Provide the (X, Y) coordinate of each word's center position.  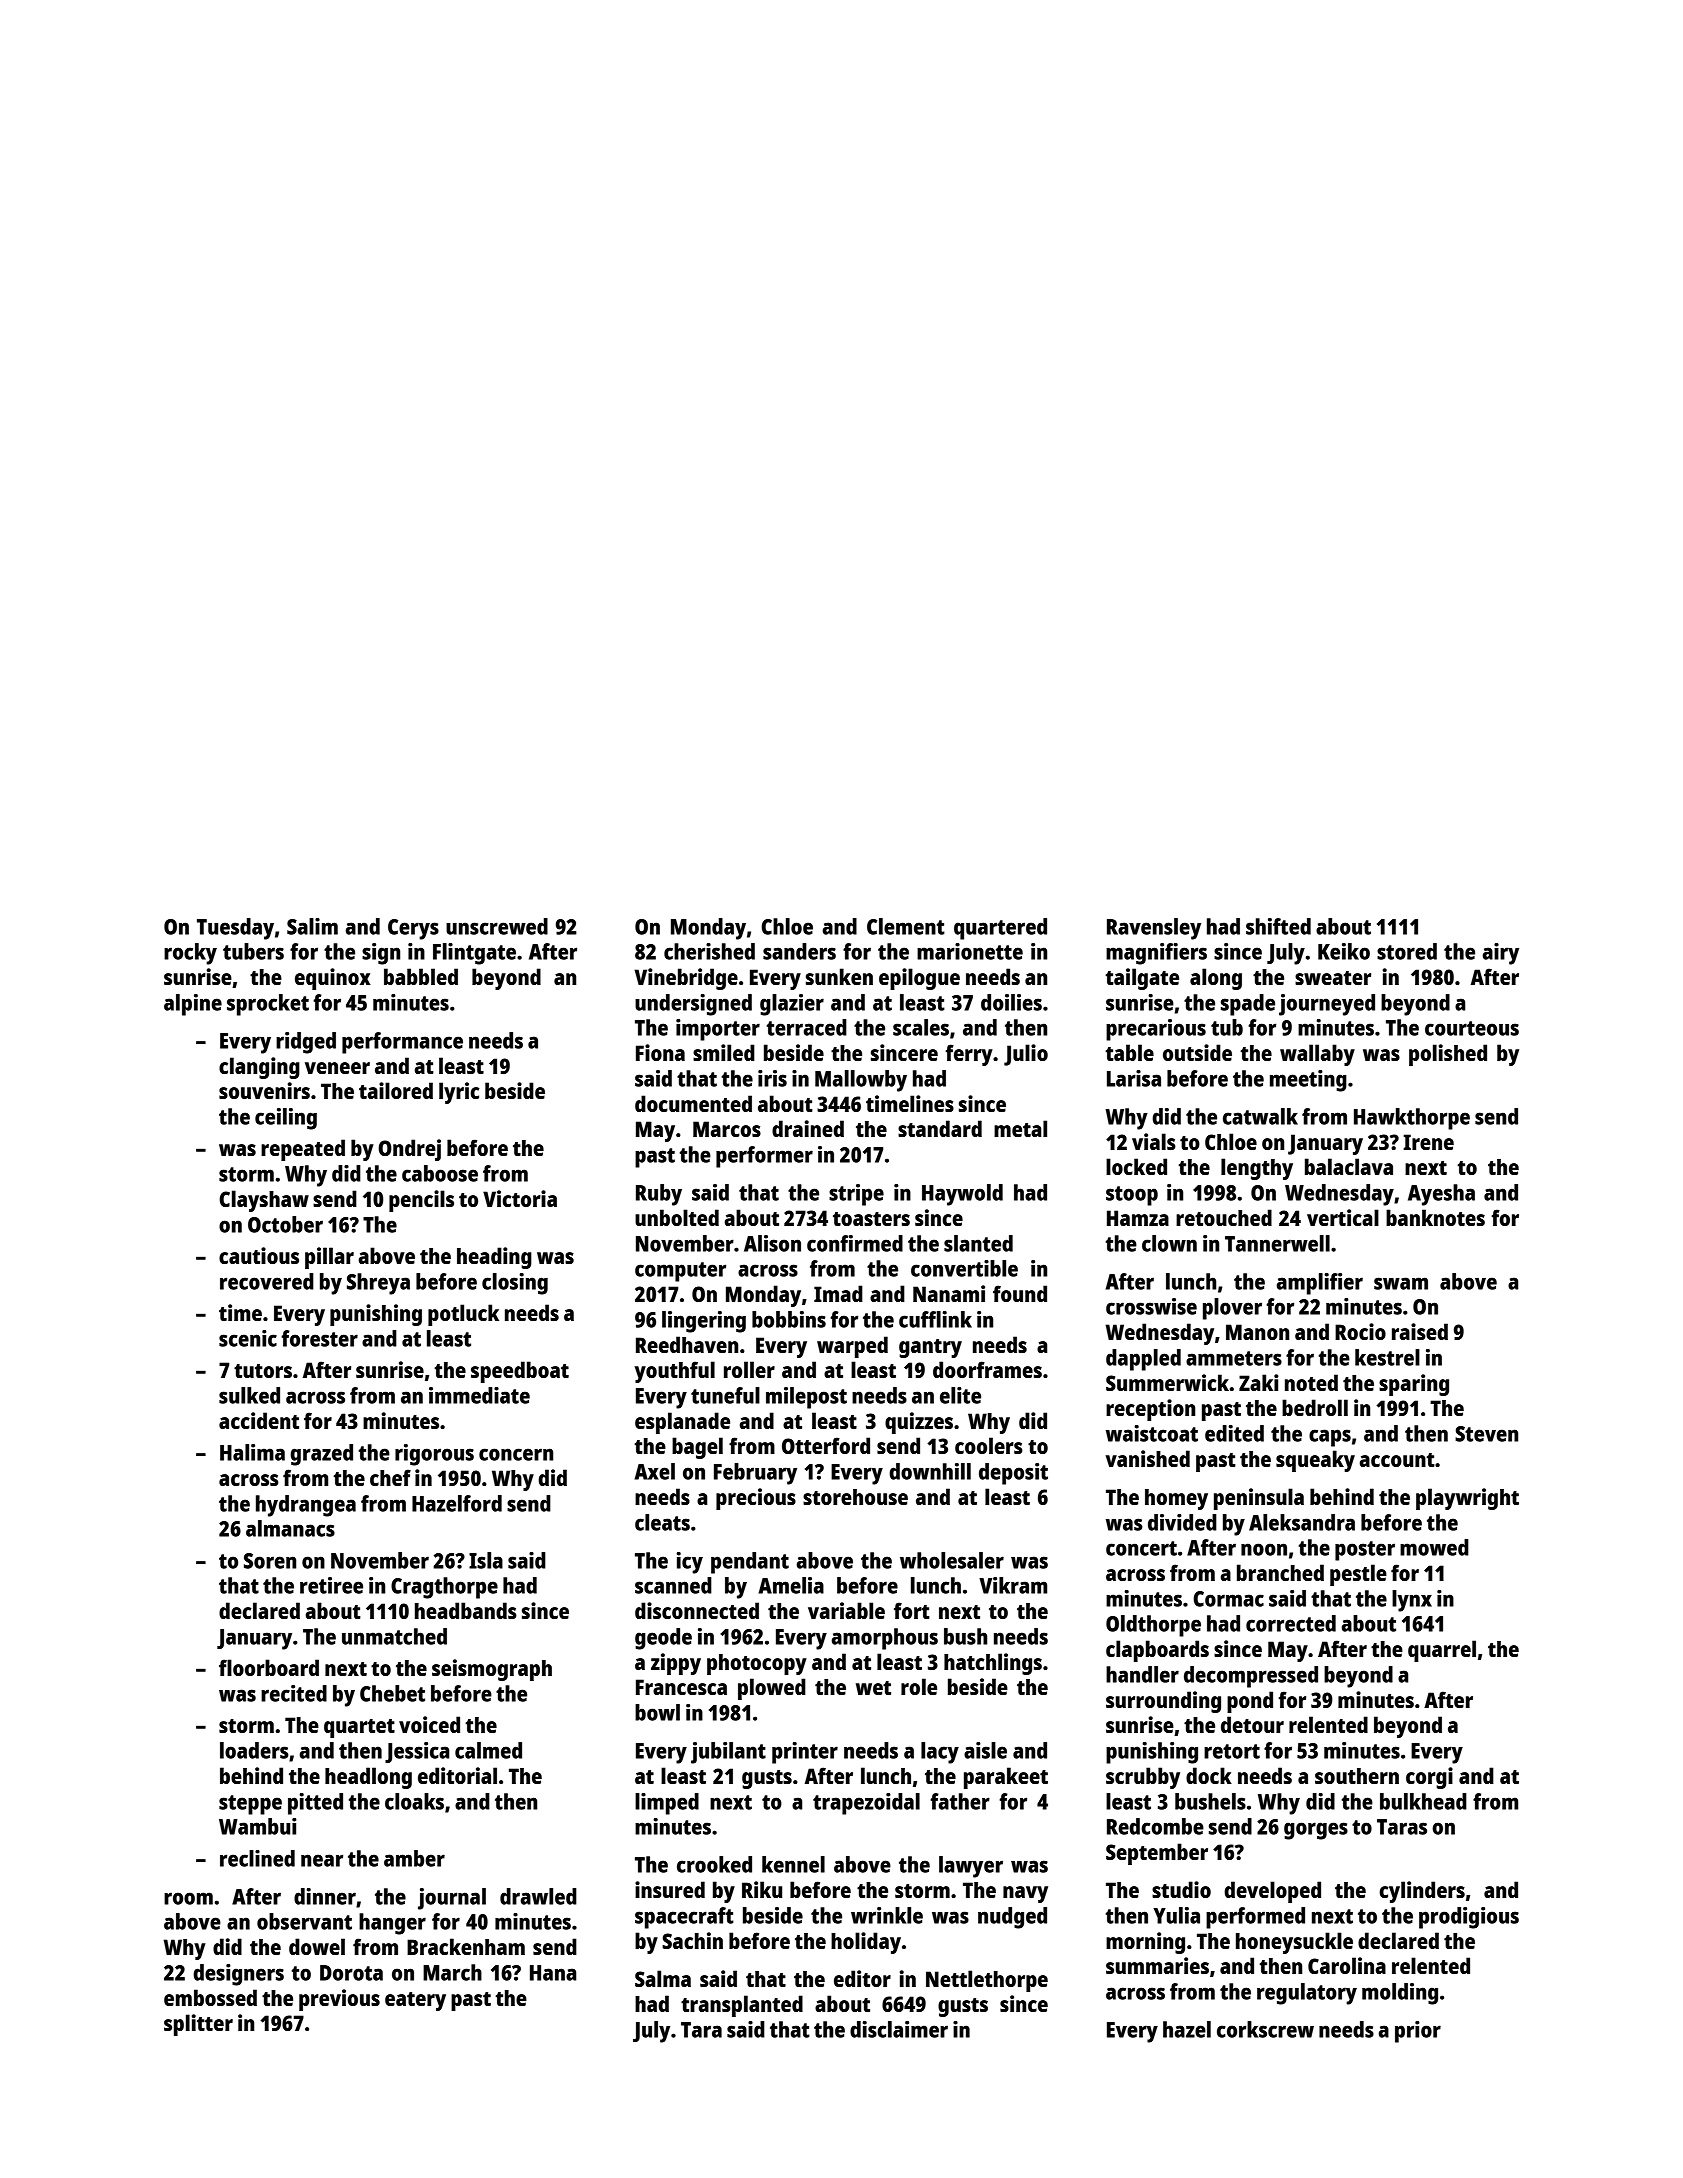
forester (319, 1338)
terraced (807, 1027)
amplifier (1320, 1284)
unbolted (677, 1217)
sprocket (268, 1005)
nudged (1012, 1918)
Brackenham (466, 1946)
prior (1418, 2032)
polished (1448, 1055)
